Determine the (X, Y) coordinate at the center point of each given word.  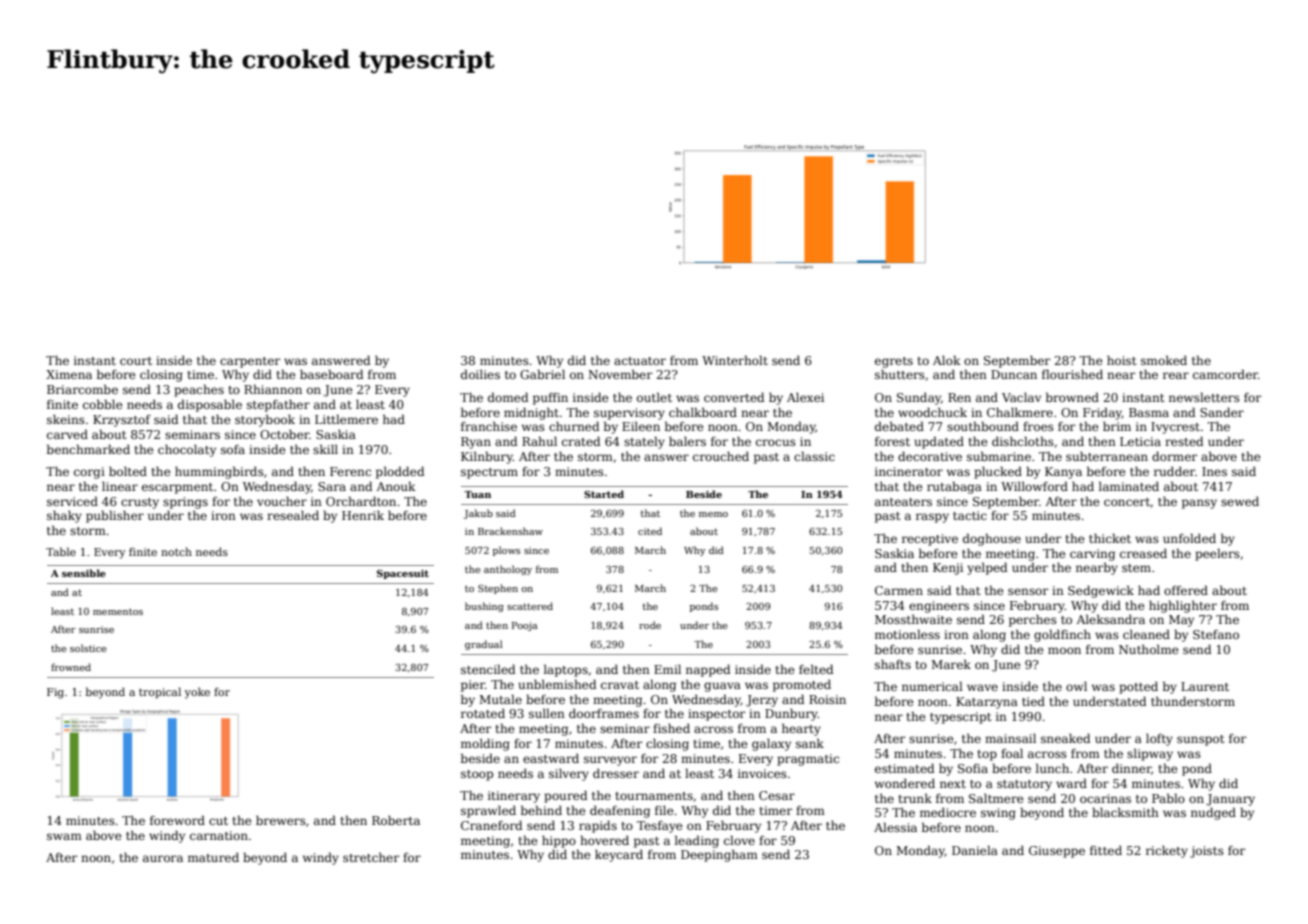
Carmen (899, 590)
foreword (177, 820)
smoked (1164, 360)
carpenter (250, 362)
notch (176, 551)
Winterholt (735, 360)
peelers (1217, 554)
